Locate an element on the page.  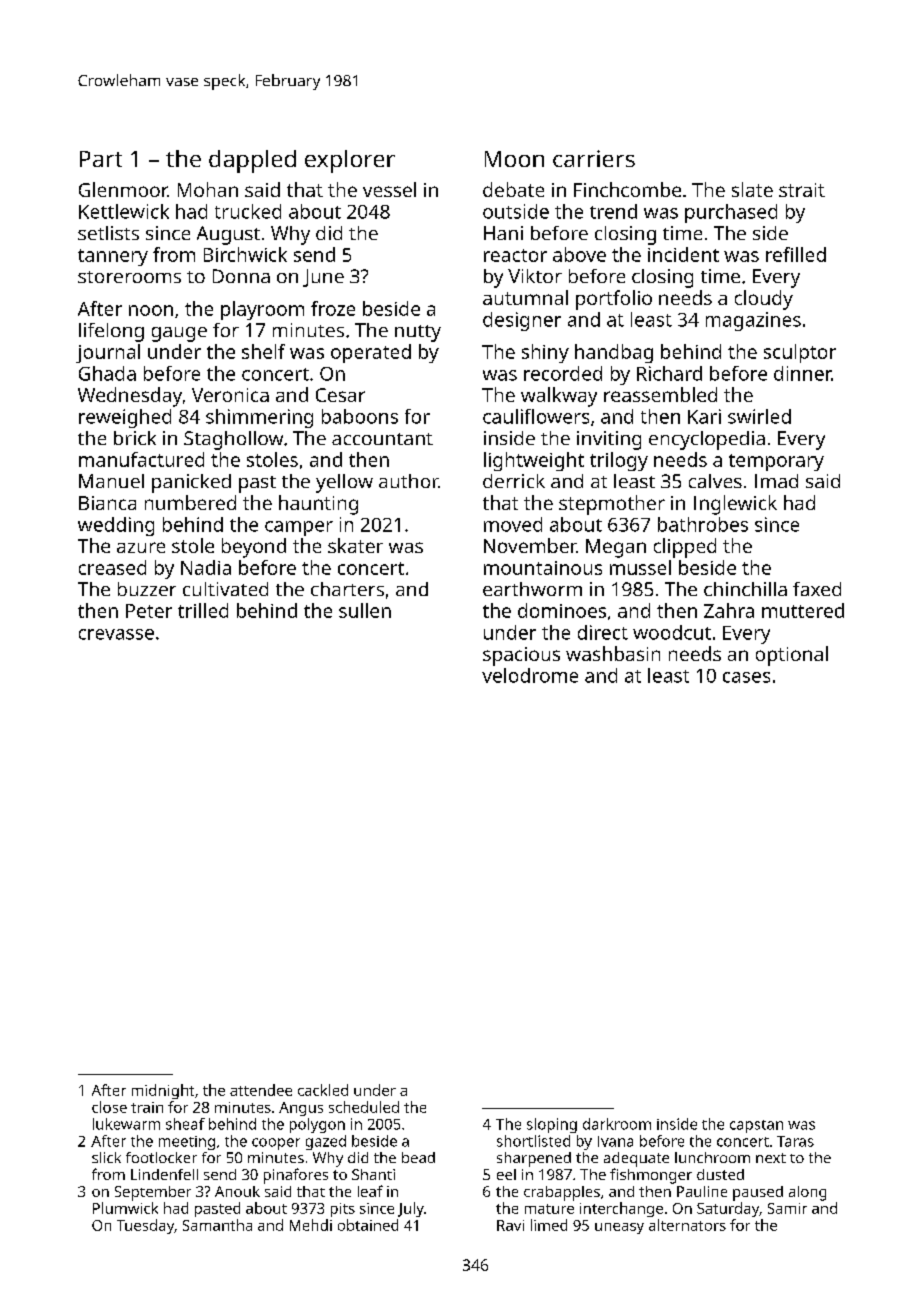
midnight is located at coordinates (163, 1091).
